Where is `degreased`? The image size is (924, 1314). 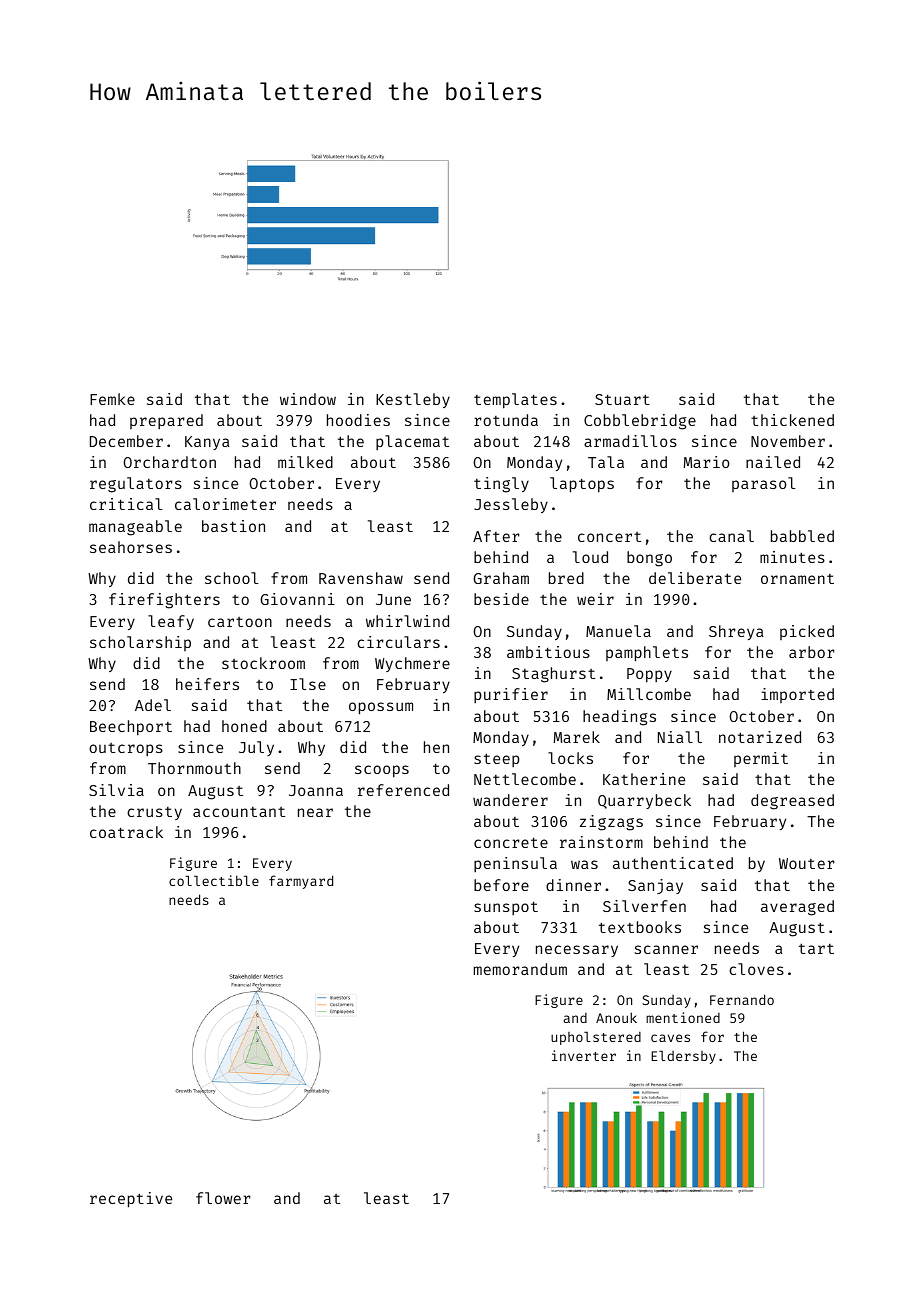
degreased is located at coordinates (792, 802).
